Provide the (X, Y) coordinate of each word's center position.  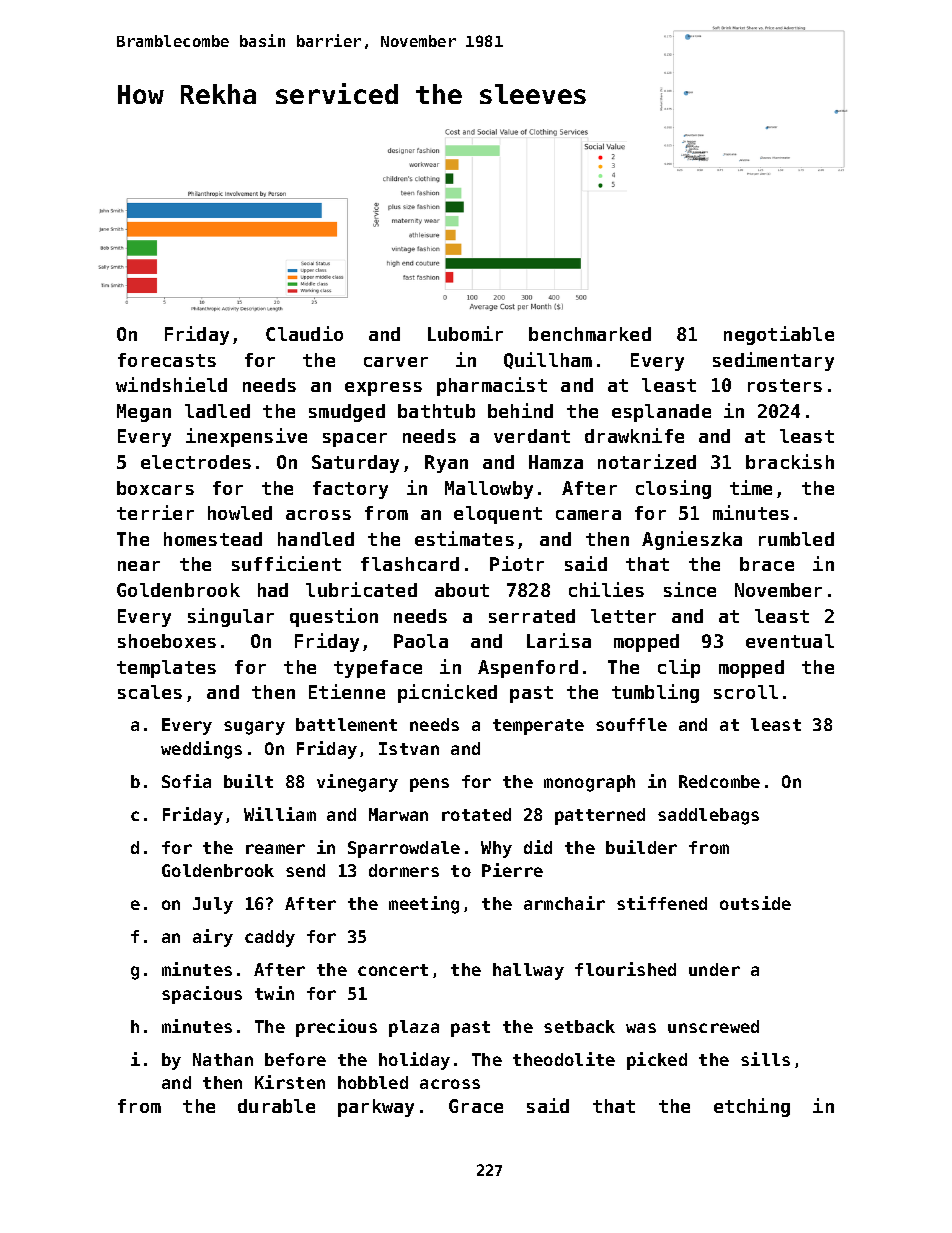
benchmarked (590, 334)
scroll (746, 692)
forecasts (167, 360)
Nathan (223, 1059)
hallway (528, 971)
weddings (201, 750)
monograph (589, 783)
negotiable (779, 335)
